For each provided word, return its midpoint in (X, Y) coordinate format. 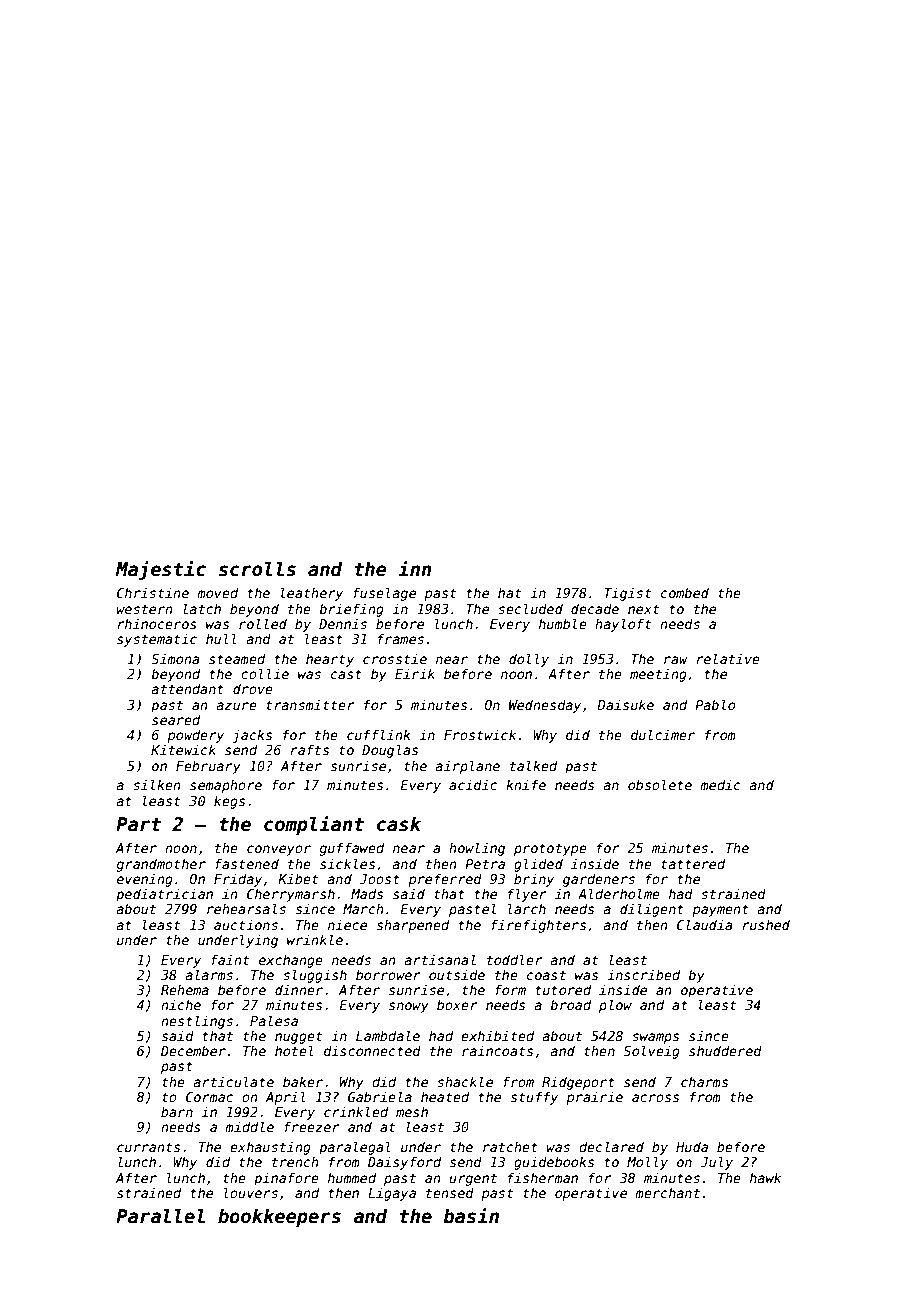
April (286, 1098)
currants (148, 1147)
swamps (655, 1038)
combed (685, 592)
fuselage (384, 594)
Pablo (715, 704)
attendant (187, 688)
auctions (246, 924)
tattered (693, 863)
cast (346, 674)
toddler (515, 959)
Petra (485, 864)
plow (615, 1006)
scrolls (257, 569)
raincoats (497, 1050)
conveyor (279, 850)
